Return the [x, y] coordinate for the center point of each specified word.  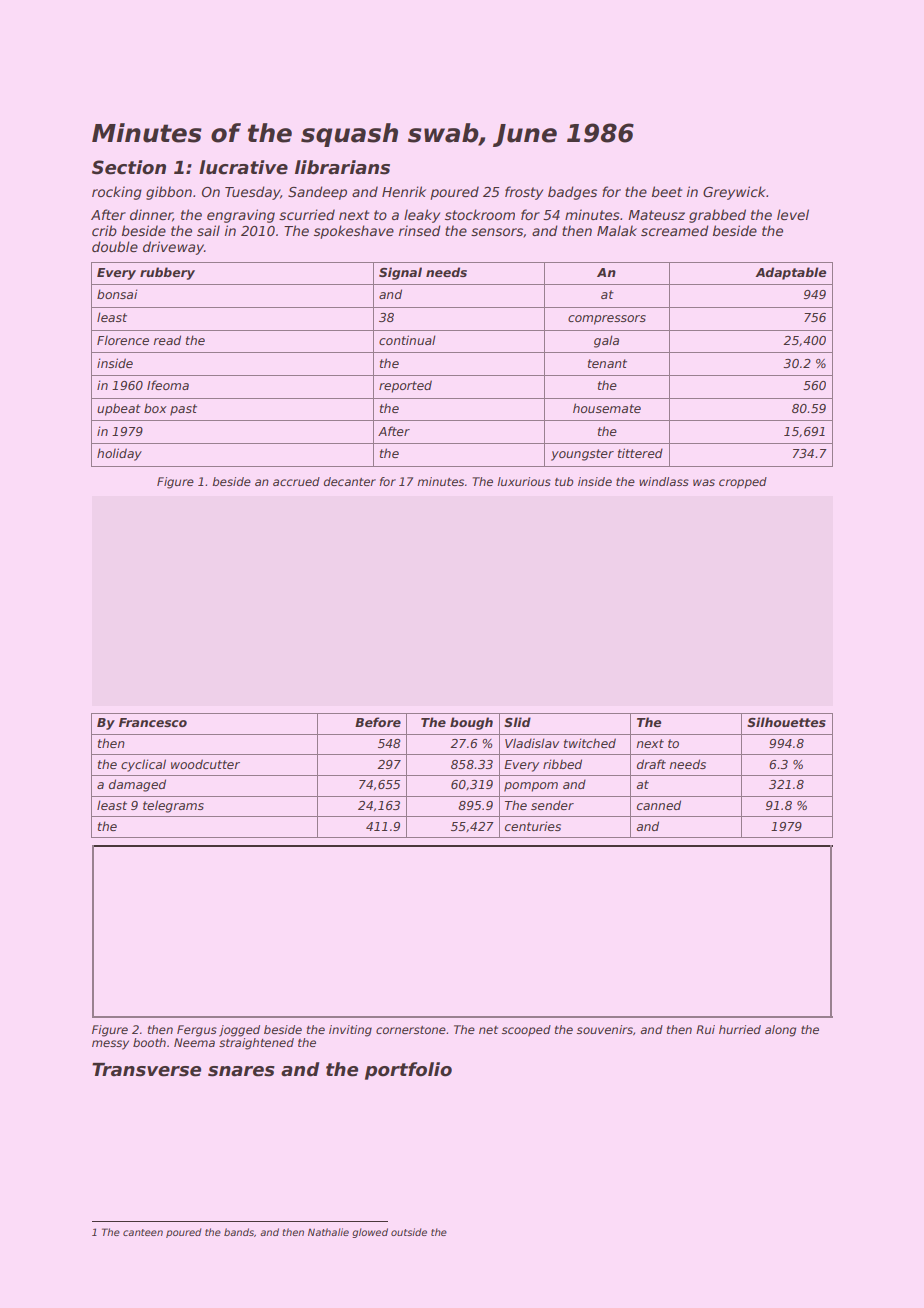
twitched [590, 743]
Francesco [153, 722]
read [167, 340]
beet [667, 191]
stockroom [480, 214]
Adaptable [790, 273]
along [780, 1031]
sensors [497, 232]
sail [208, 230]
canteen [143, 1232]
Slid [517, 722]
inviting [350, 1031]
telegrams [173, 806]
